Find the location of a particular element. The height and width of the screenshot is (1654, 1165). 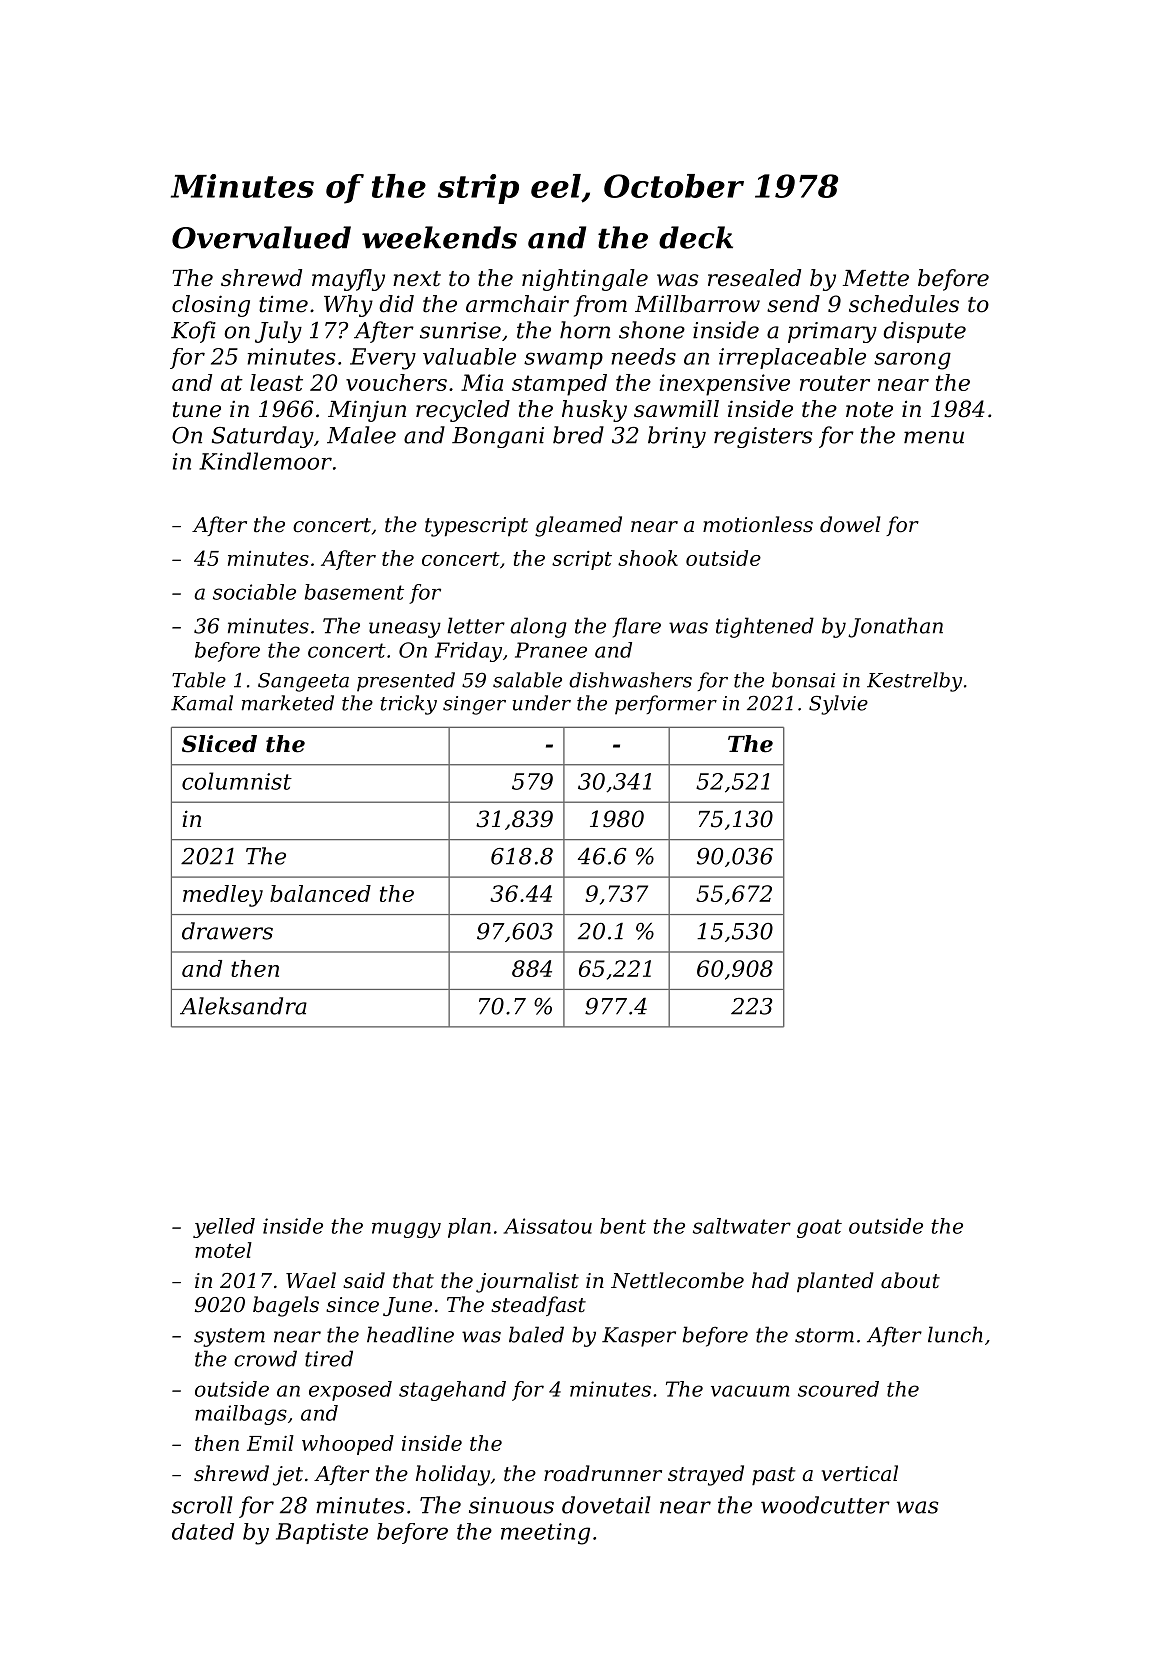

menu is located at coordinates (934, 437).
